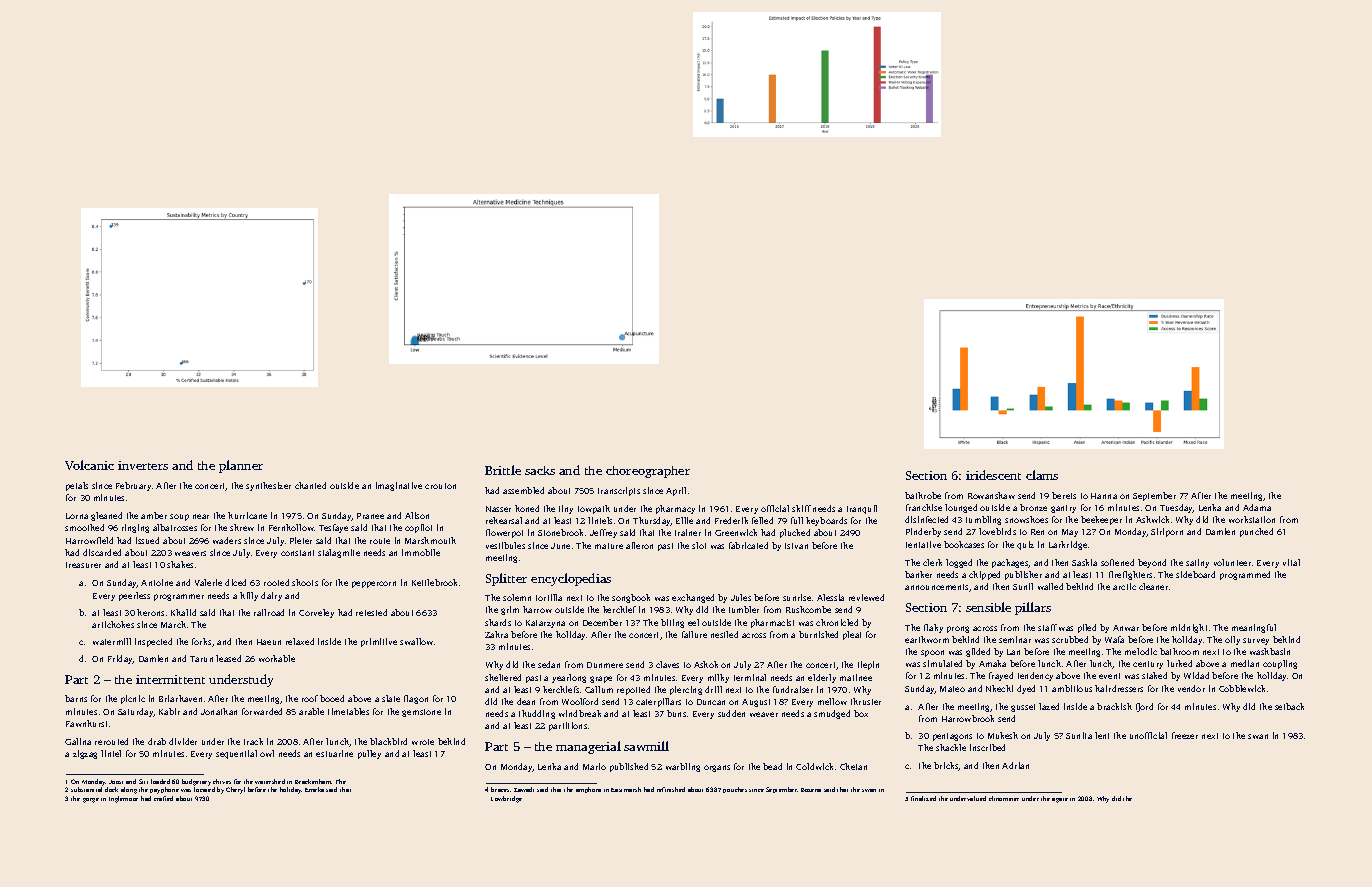 This screenshot has width=1372, height=887. I want to click on transcripts, so click(619, 491).
